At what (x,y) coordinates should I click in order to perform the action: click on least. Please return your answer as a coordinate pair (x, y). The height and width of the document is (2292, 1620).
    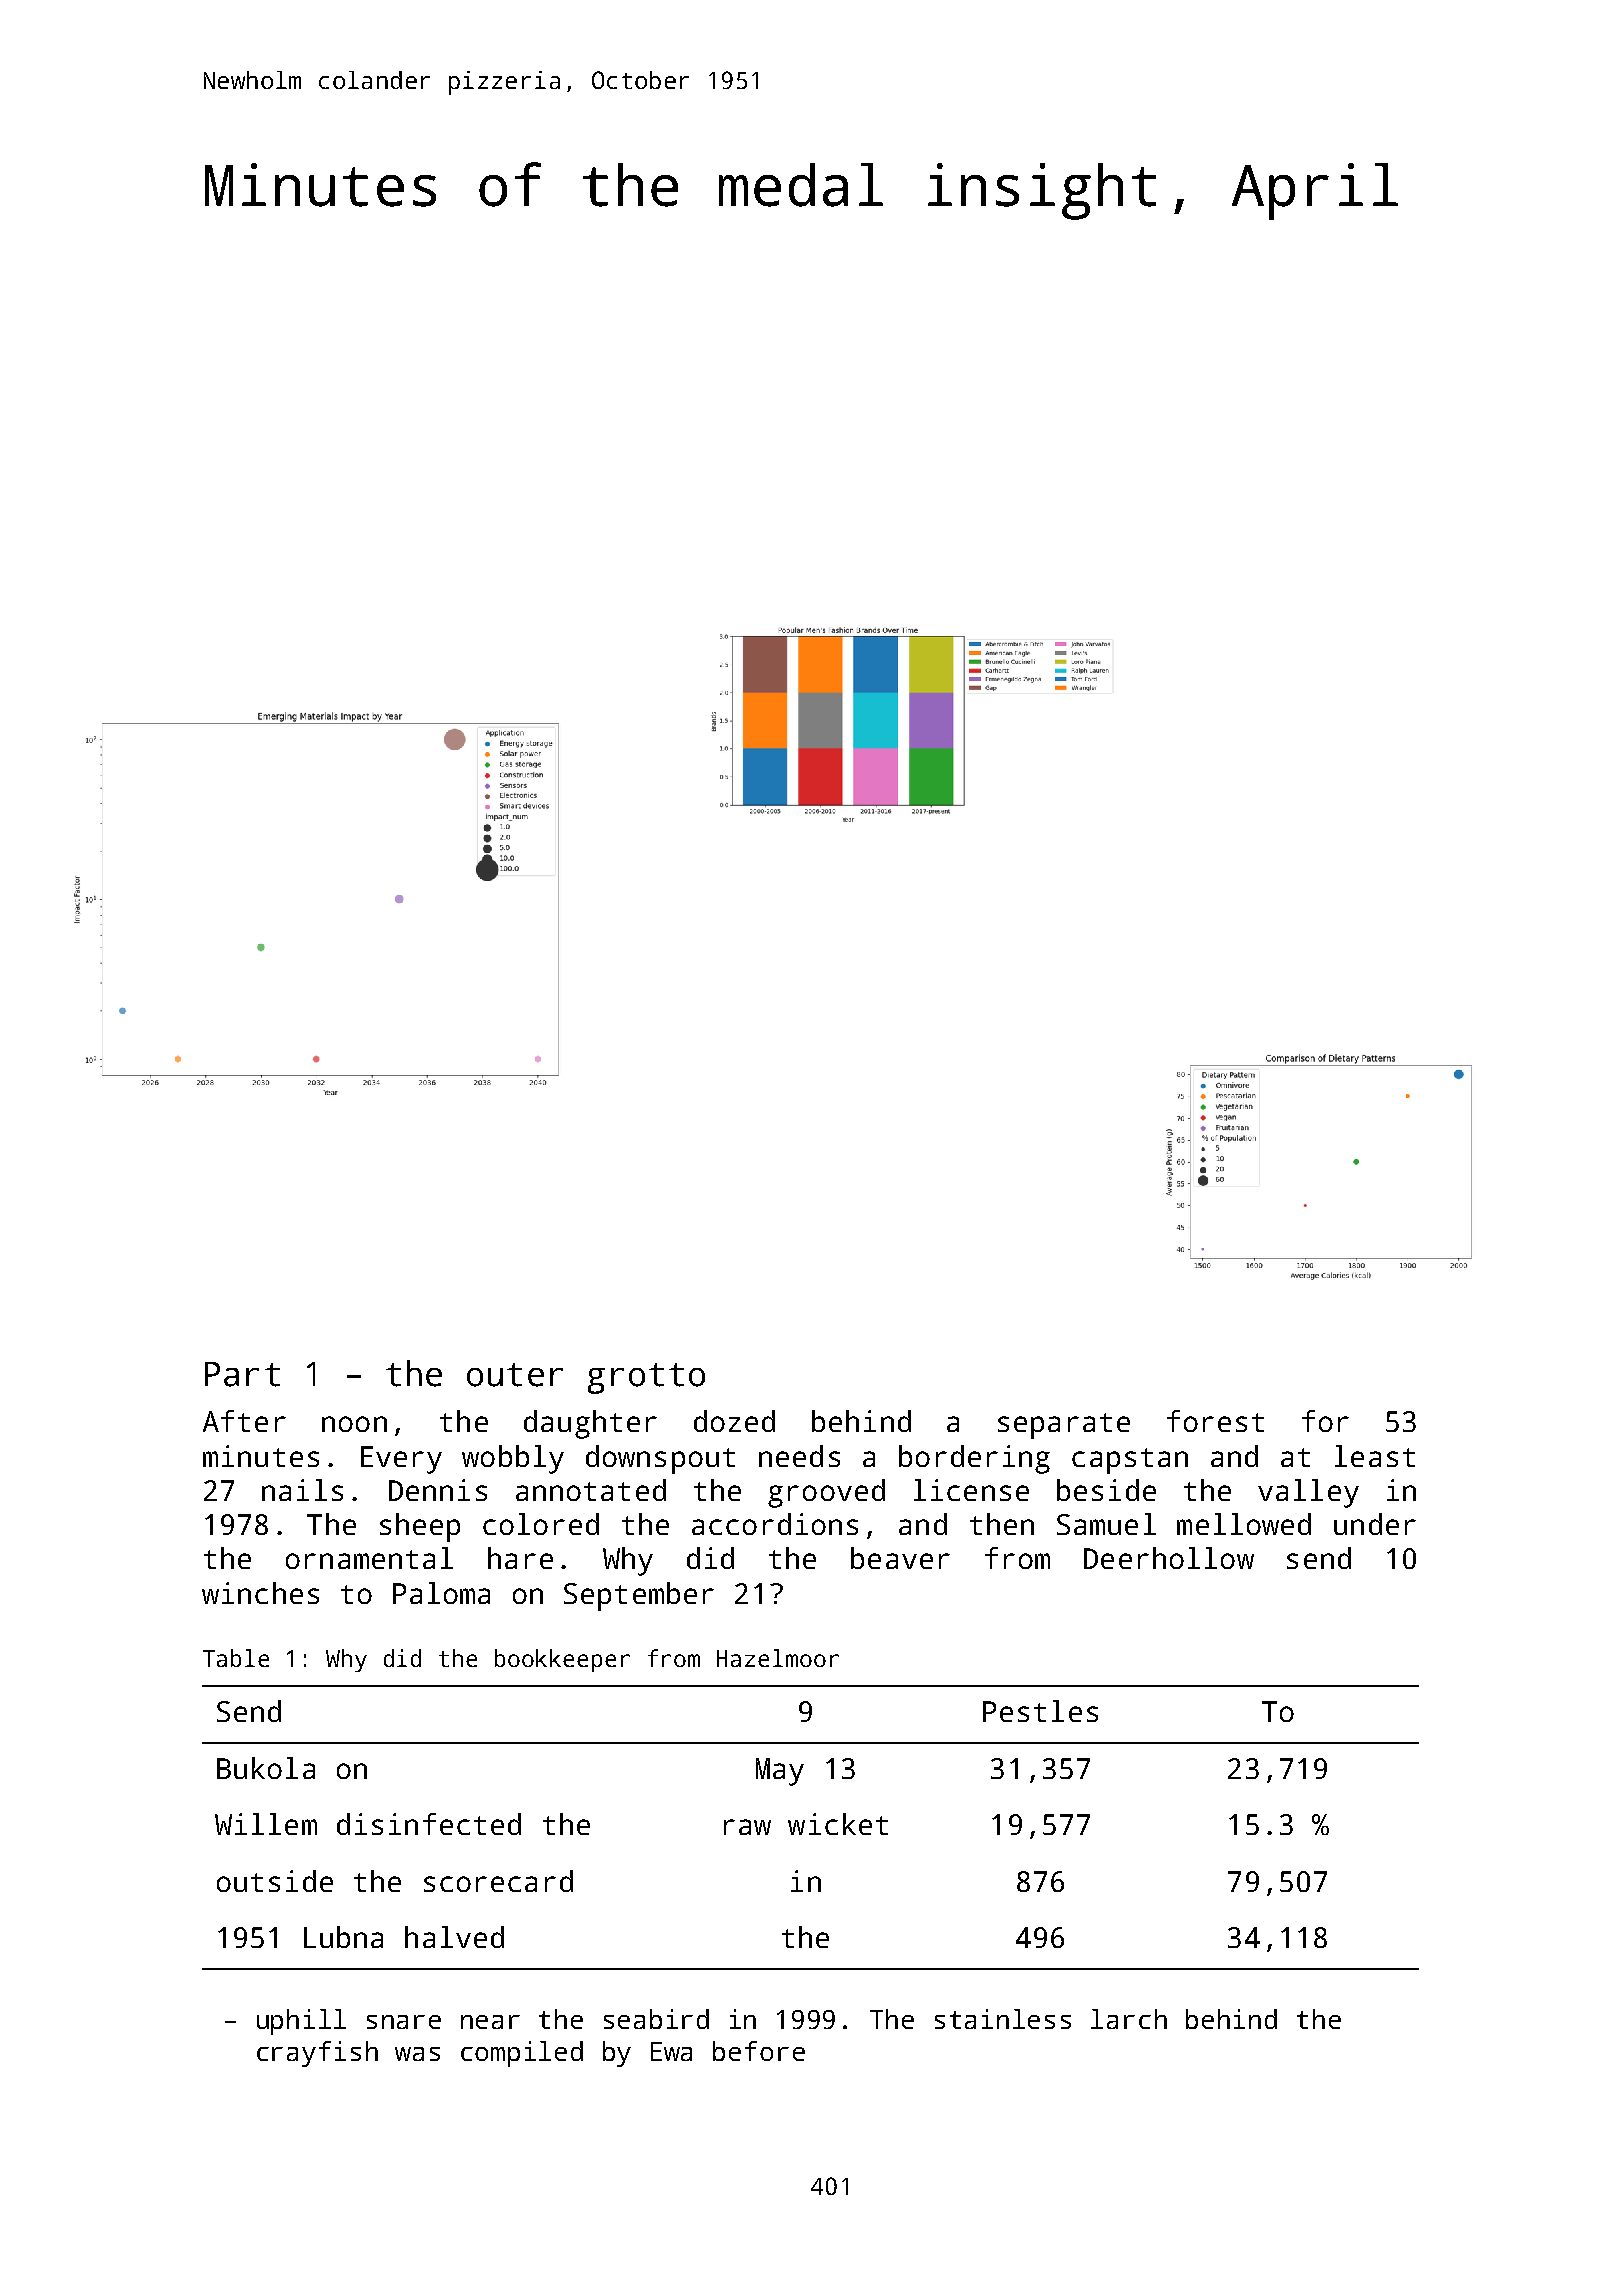
    Looking at the image, I should click on (1375, 1456).
